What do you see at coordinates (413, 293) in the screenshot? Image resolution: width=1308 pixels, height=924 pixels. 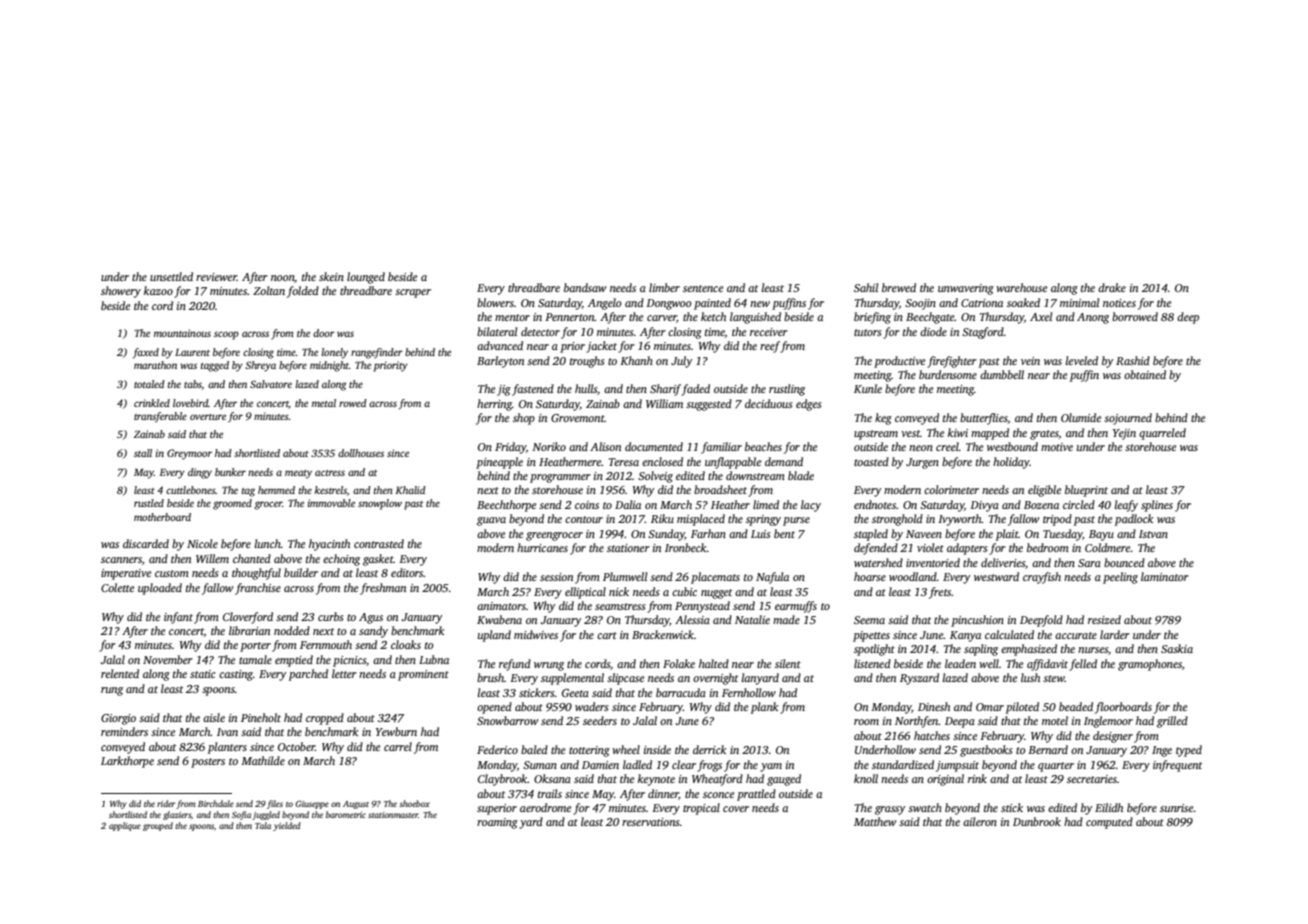 I see `scraper` at bounding box center [413, 293].
